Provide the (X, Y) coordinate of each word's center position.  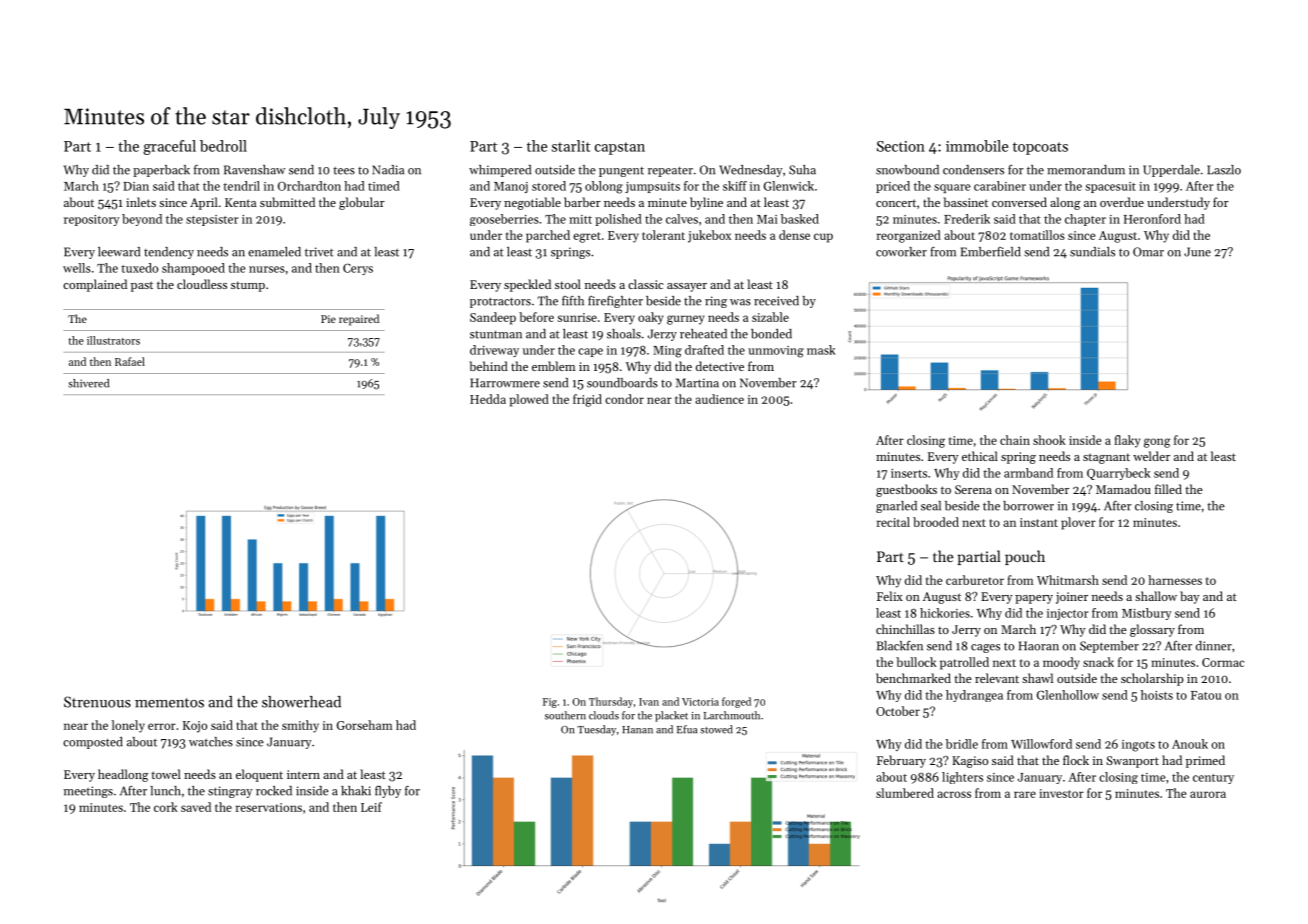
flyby (388, 792)
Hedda (488, 399)
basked (800, 219)
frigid (587, 400)
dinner (1214, 646)
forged (736, 702)
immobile (977, 146)
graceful (169, 147)
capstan (620, 148)
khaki (356, 791)
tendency (169, 253)
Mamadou (1123, 489)
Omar (1148, 252)
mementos (169, 703)
